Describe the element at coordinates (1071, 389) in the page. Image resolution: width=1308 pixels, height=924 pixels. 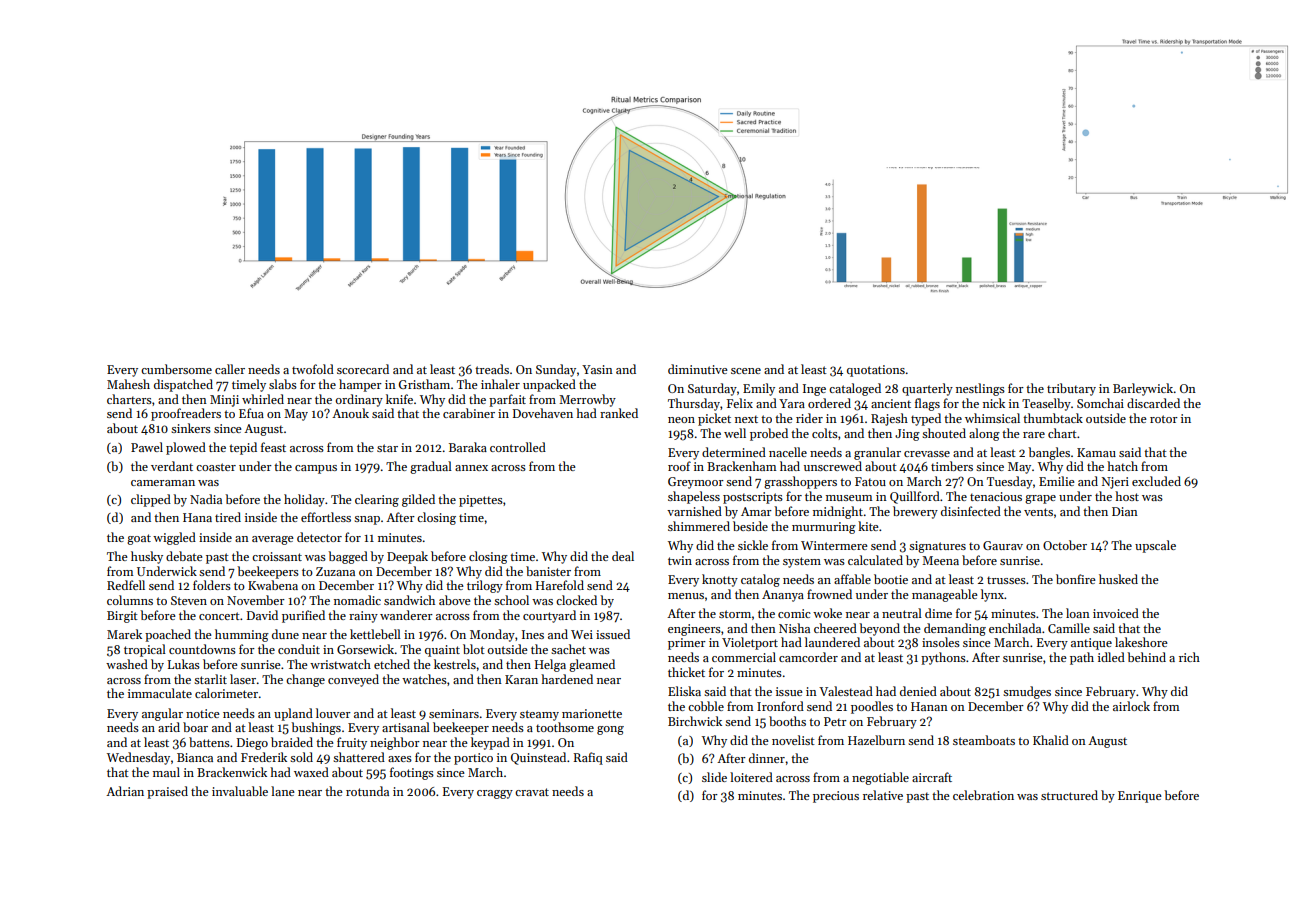
I see `tributary` at that location.
